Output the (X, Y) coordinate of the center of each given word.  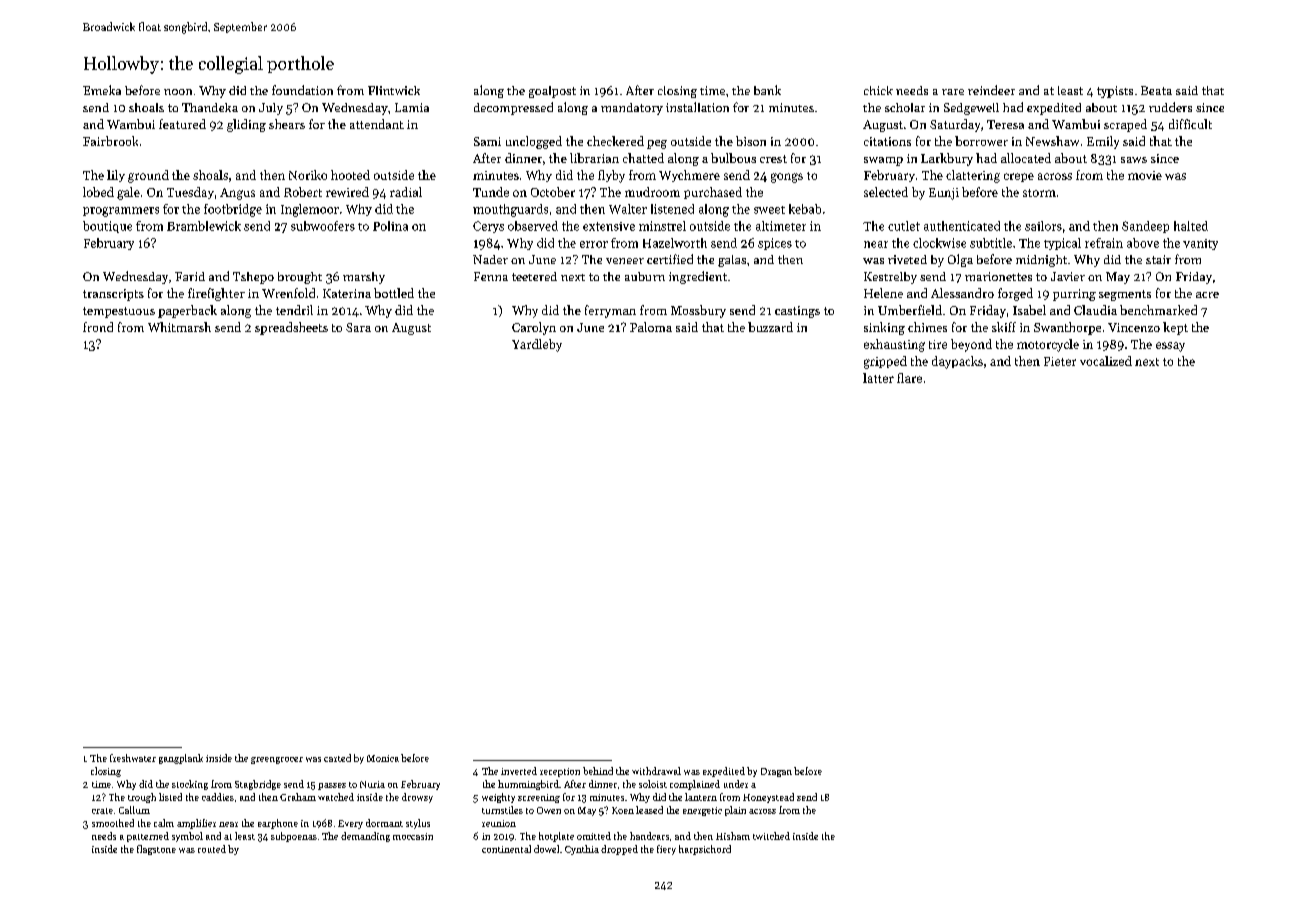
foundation (302, 90)
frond (98, 327)
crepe (1019, 177)
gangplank (181, 759)
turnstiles (502, 810)
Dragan (776, 772)
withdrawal (656, 771)
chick (878, 90)
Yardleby (537, 345)
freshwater (133, 758)
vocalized (1106, 361)
